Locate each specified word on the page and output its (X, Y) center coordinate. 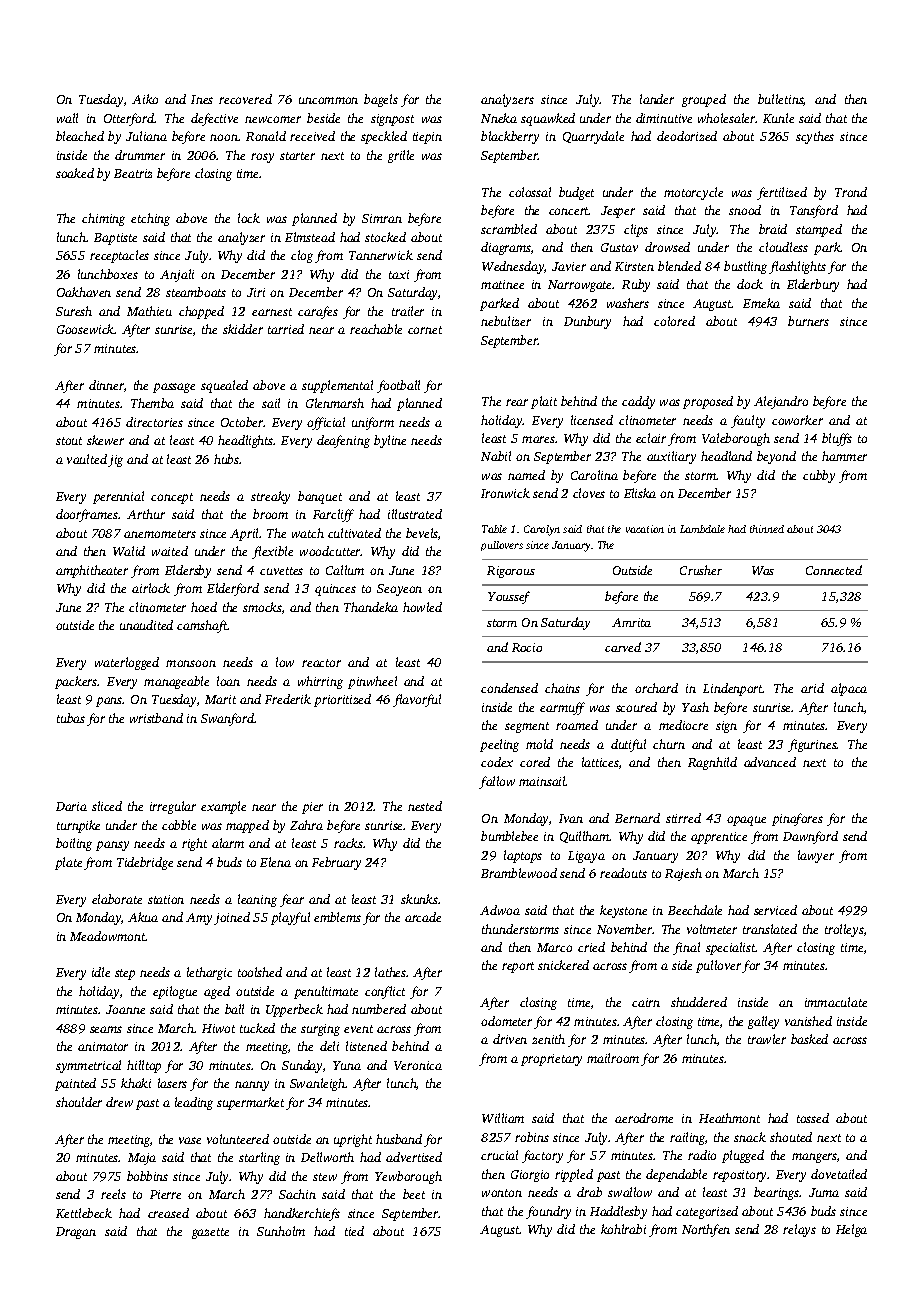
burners (808, 321)
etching (150, 219)
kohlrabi (623, 1229)
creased (168, 1213)
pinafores (797, 819)
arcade (423, 917)
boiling (74, 844)
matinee (502, 284)
